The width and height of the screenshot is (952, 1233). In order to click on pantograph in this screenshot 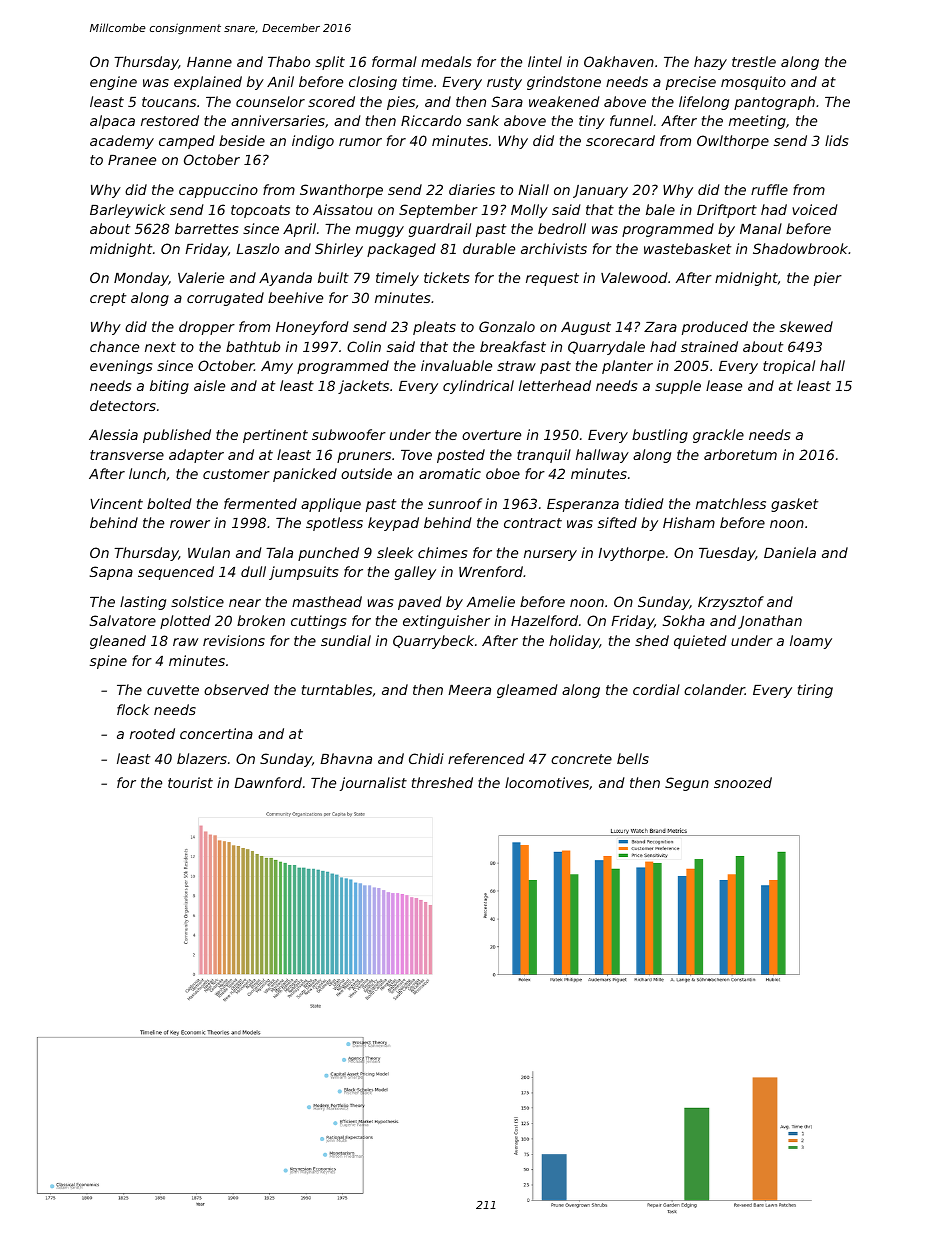, I will do `click(774, 103)`.
